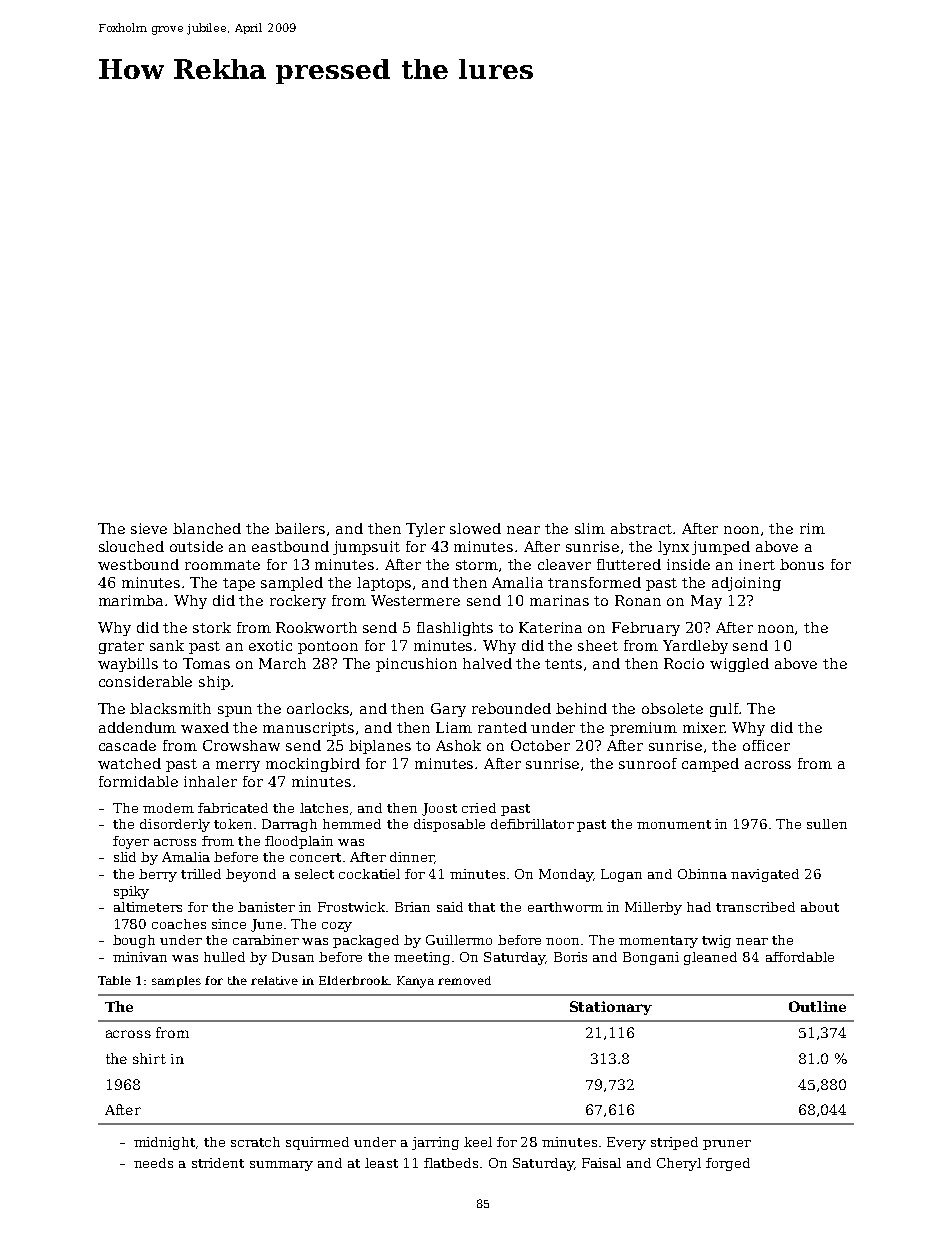  Describe the element at coordinates (235, 711) in the screenshot. I see `spun` at that location.
